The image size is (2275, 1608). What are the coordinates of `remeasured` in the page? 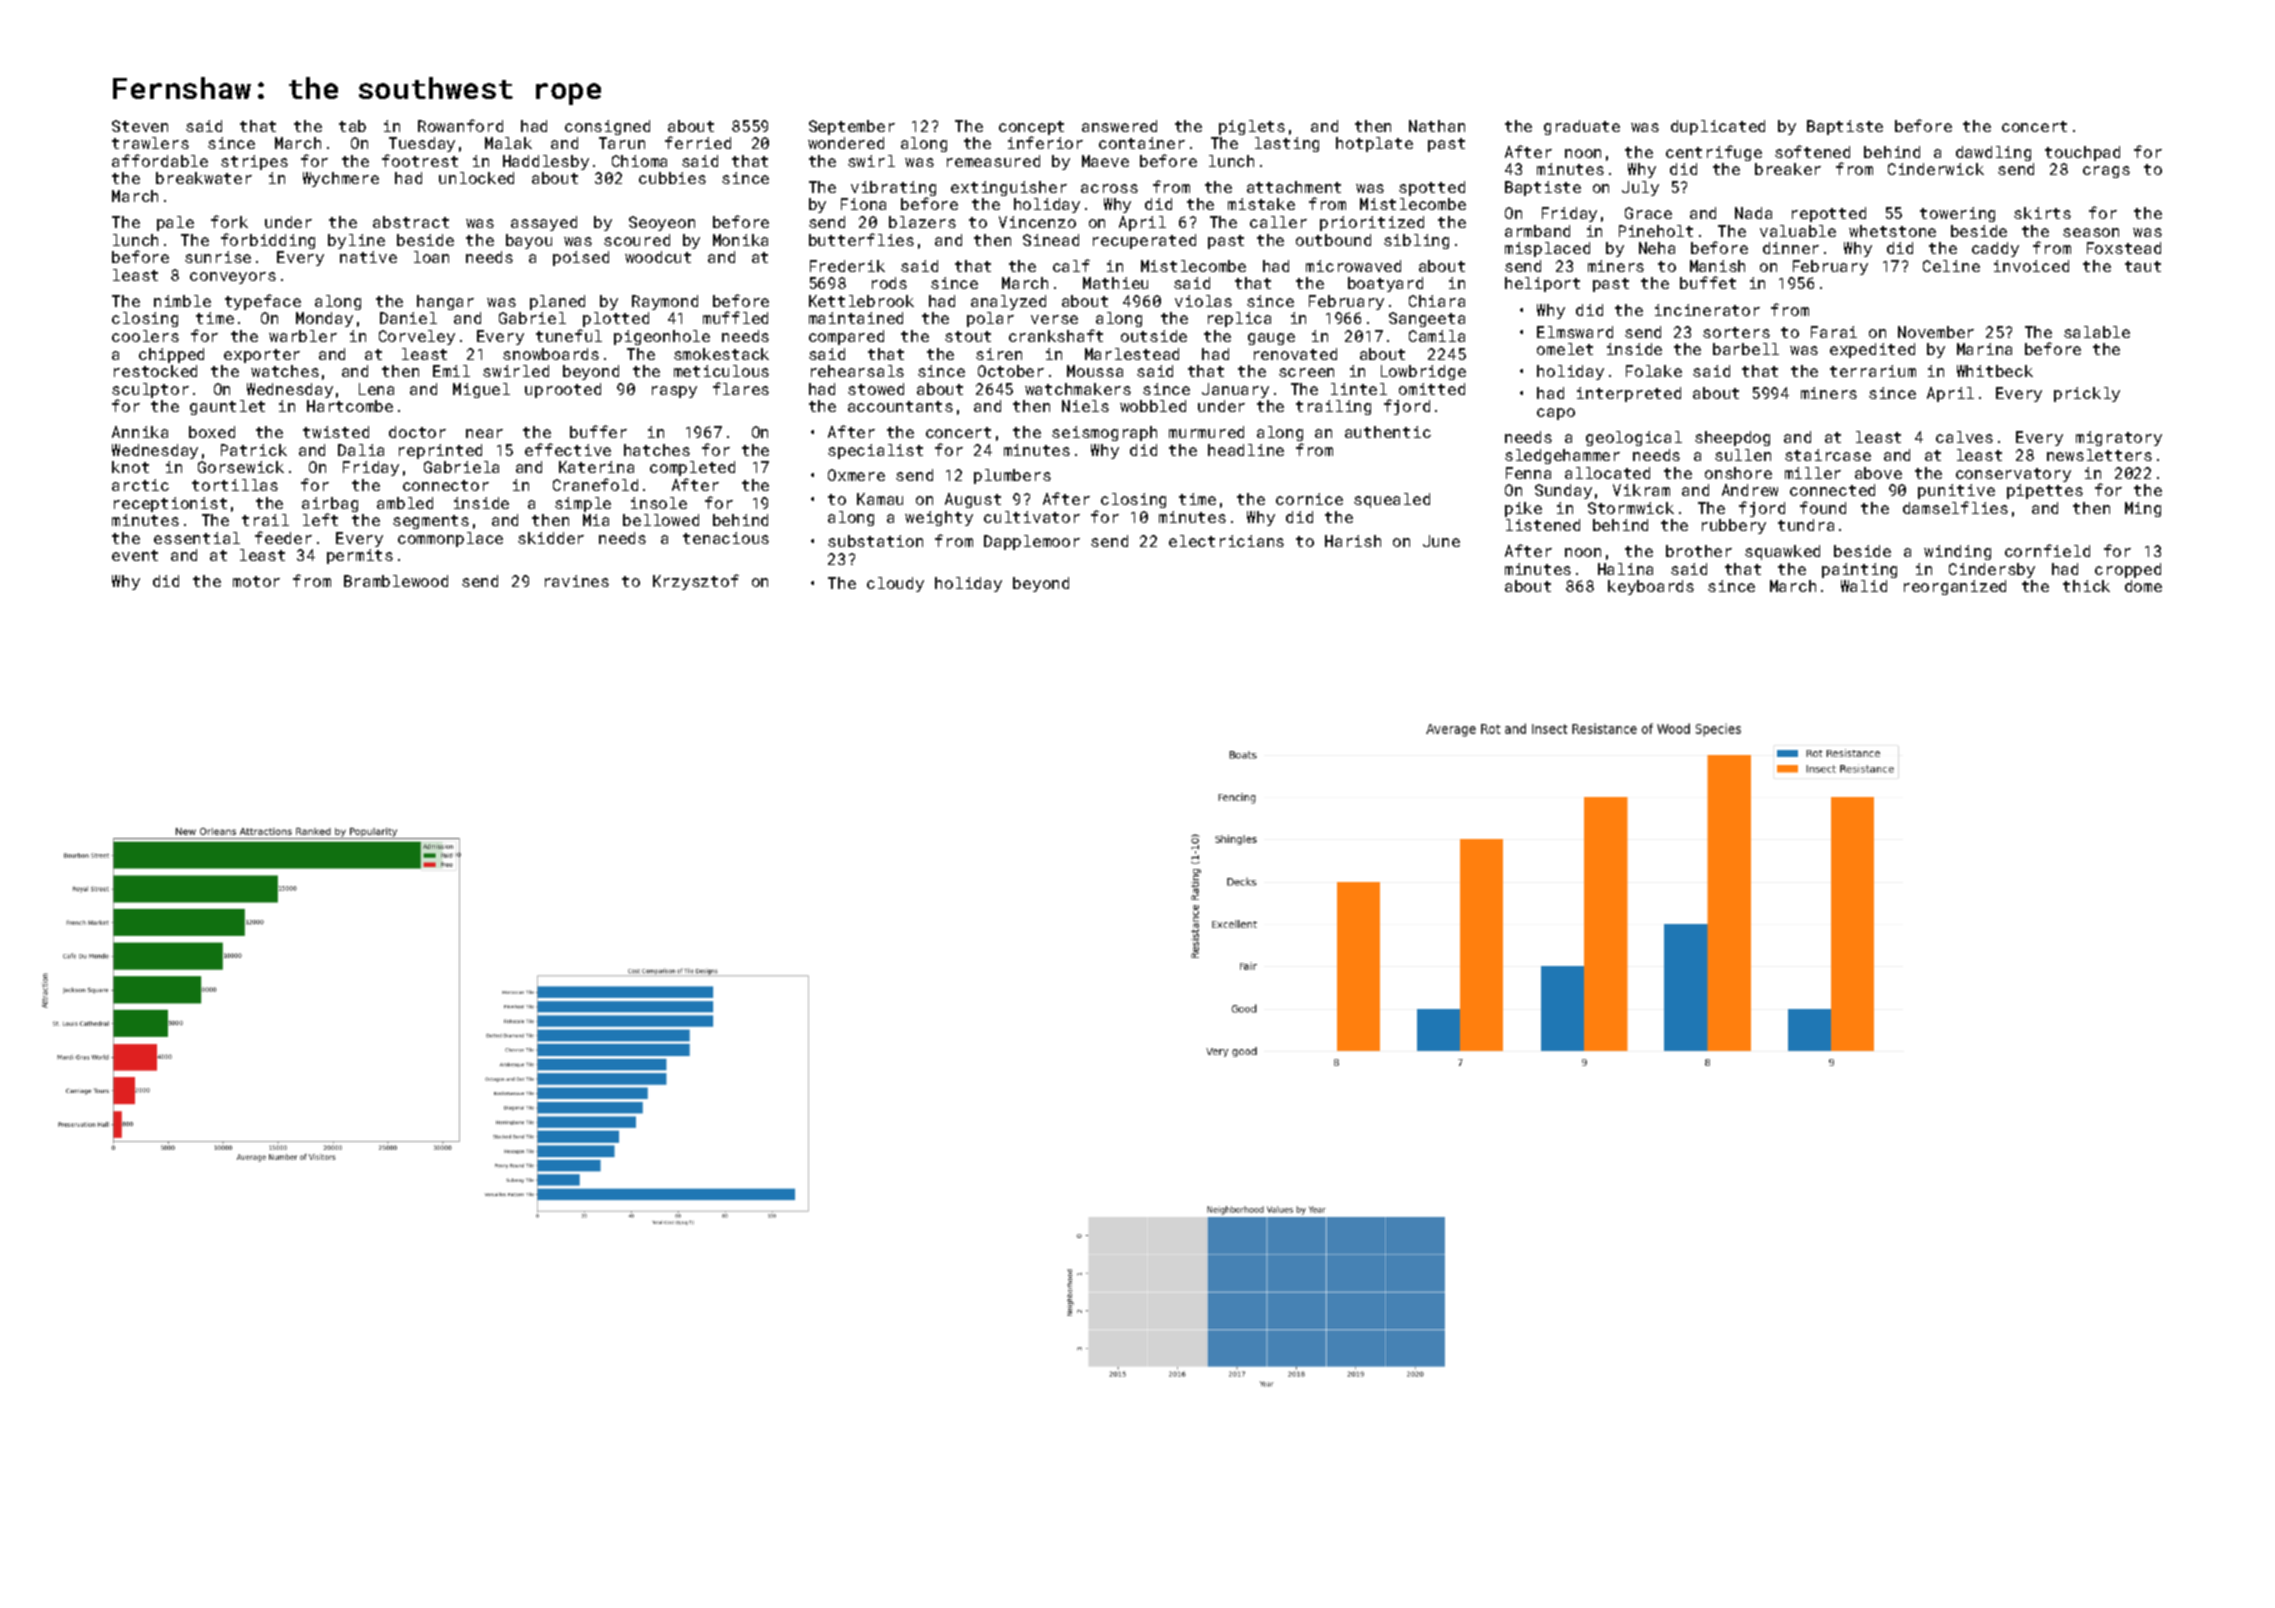 It's located at (993, 161).
